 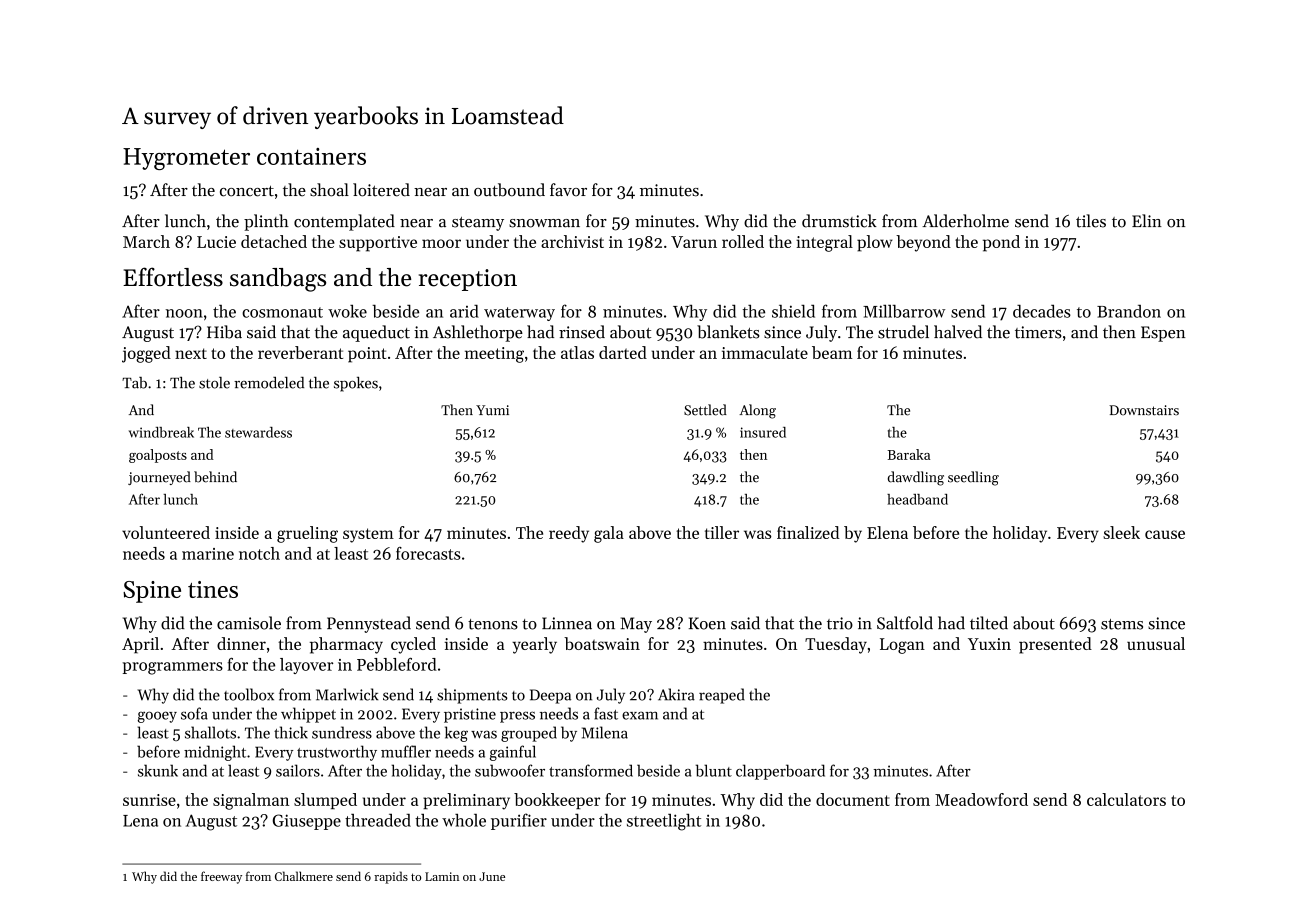 What do you see at coordinates (973, 478) in the screenshot?
I see `seedling` at bounding box center [973, 478].
